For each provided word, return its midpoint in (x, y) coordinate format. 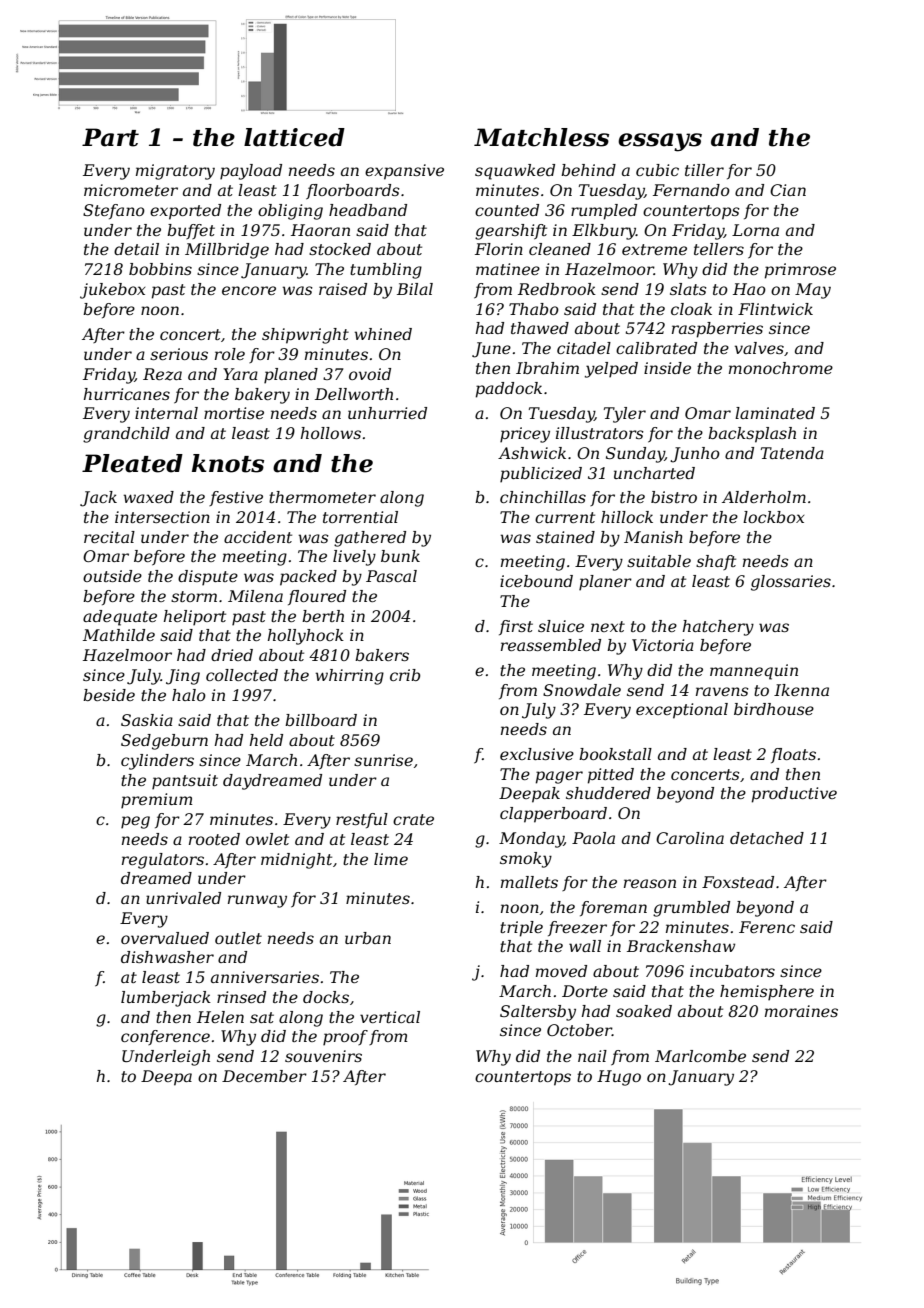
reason (650, 883)
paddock (509, 390)
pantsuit (185, 782)
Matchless (541, 137)
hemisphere (767, 993)
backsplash (752, 435)
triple (521, 929)
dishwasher (167, 957)
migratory (175, 172)
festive (236, 498)
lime (391, 859)
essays (660, 142)
